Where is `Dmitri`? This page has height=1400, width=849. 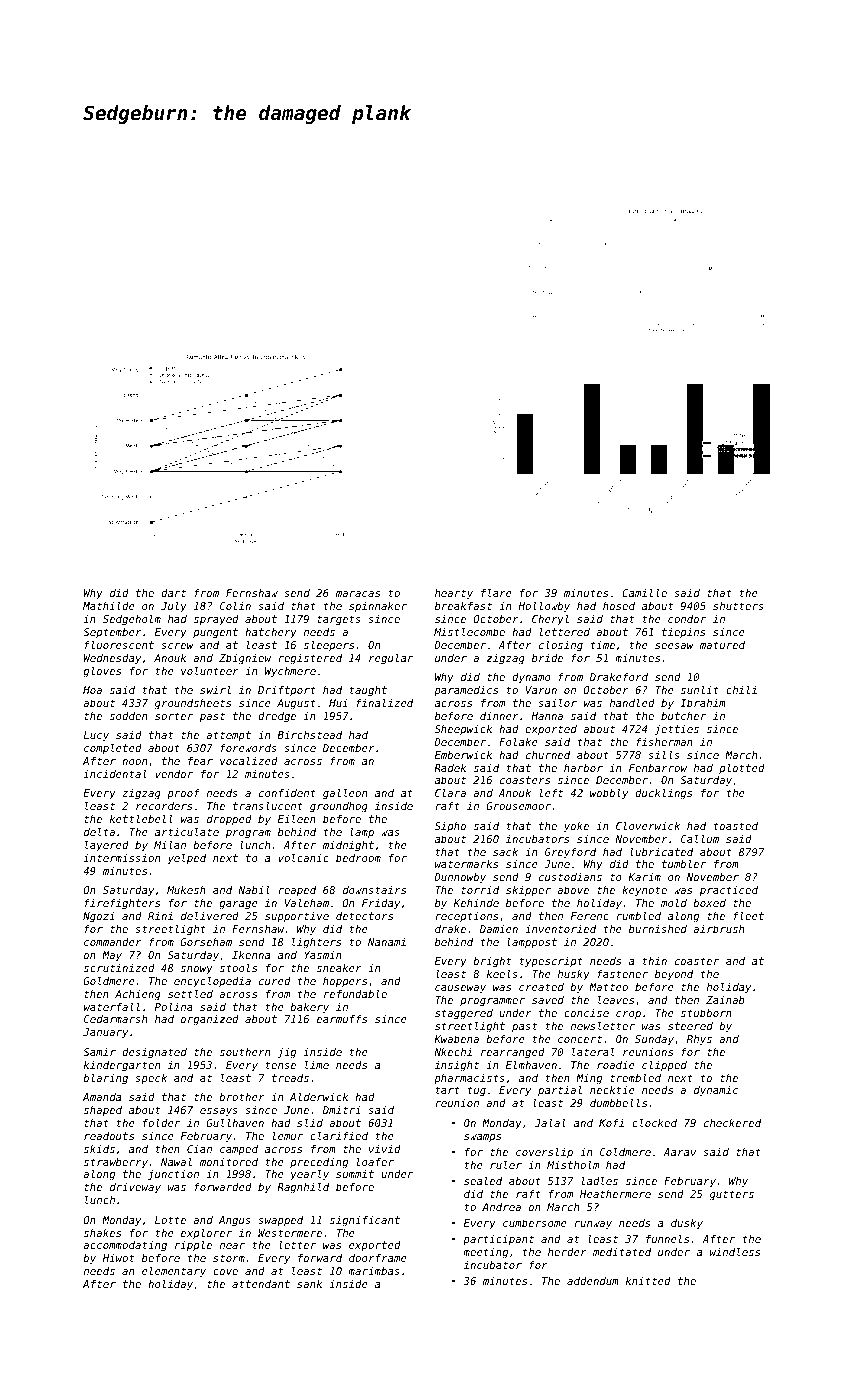 Dmitri is located at coordinates (341, 1110).
